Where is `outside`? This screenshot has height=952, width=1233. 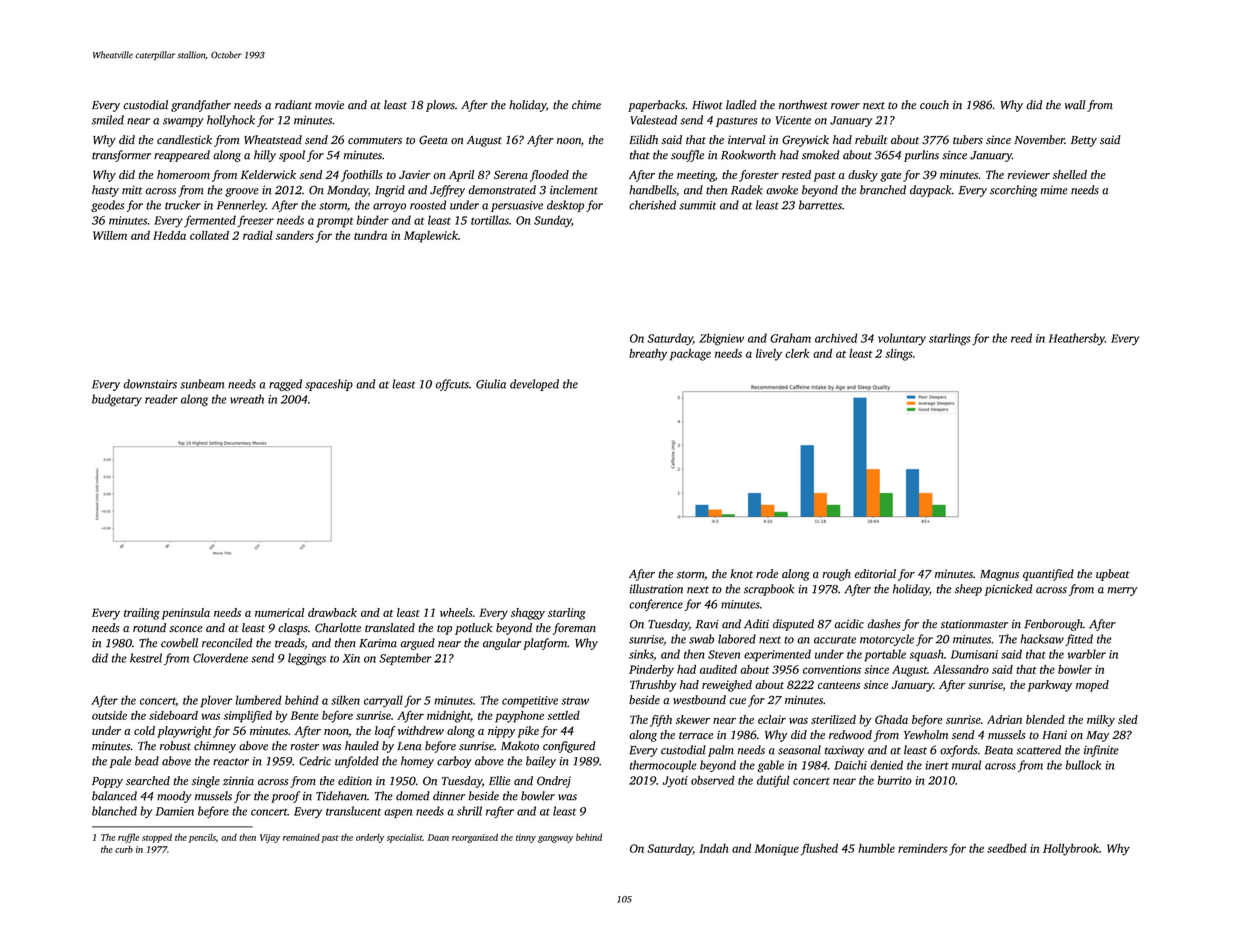 outside is located at coordinates (109, 715).
